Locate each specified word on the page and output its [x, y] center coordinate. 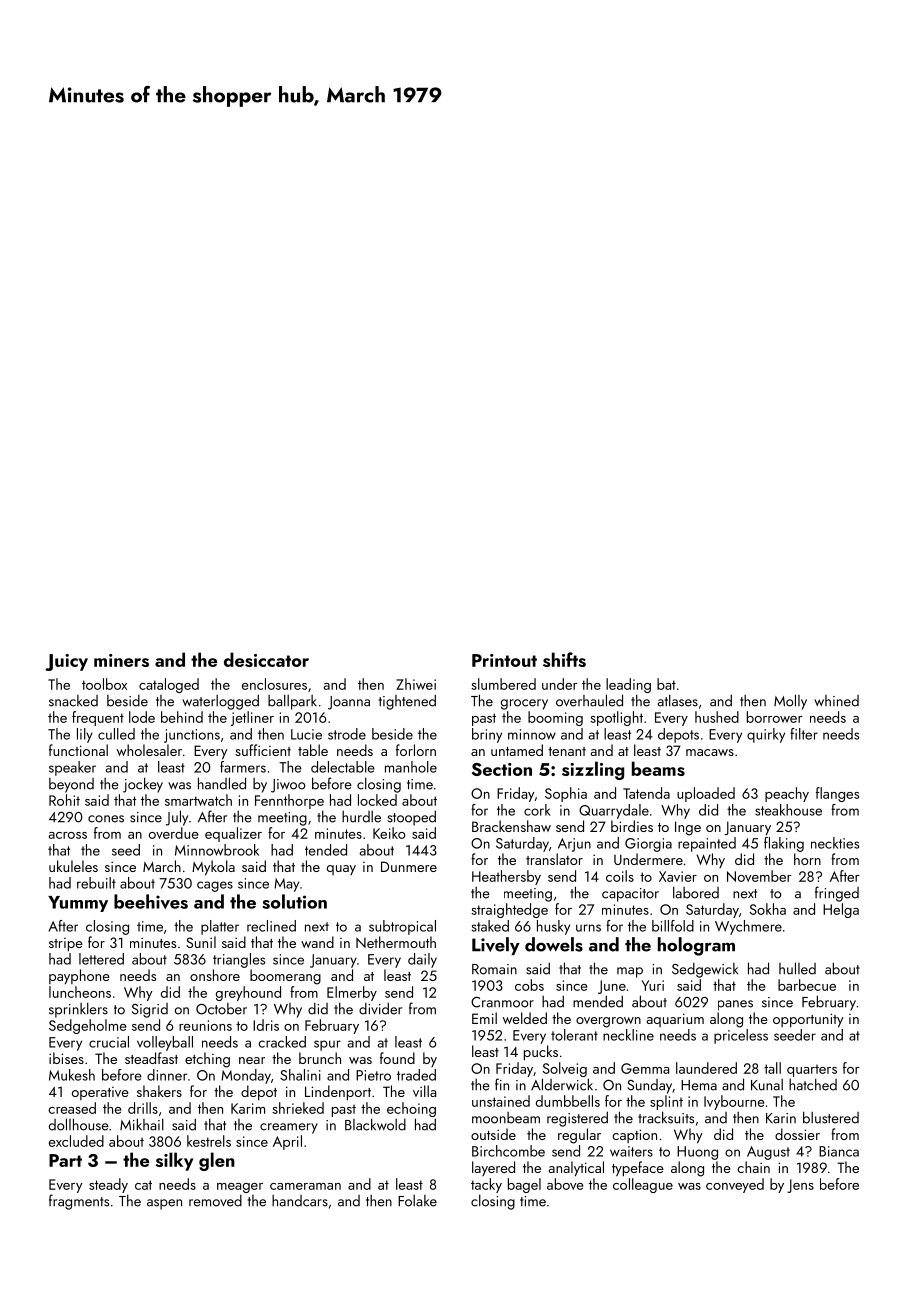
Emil [484, 1018]
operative [100, 1093]
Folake [417, 1201]
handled [222, 783]
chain [753, 1167]
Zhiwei [416, 684]
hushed [717, 717]
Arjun [574, 845]
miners [121, 660]
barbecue [807, 985]
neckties [835, 843]
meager [240, 1188]
